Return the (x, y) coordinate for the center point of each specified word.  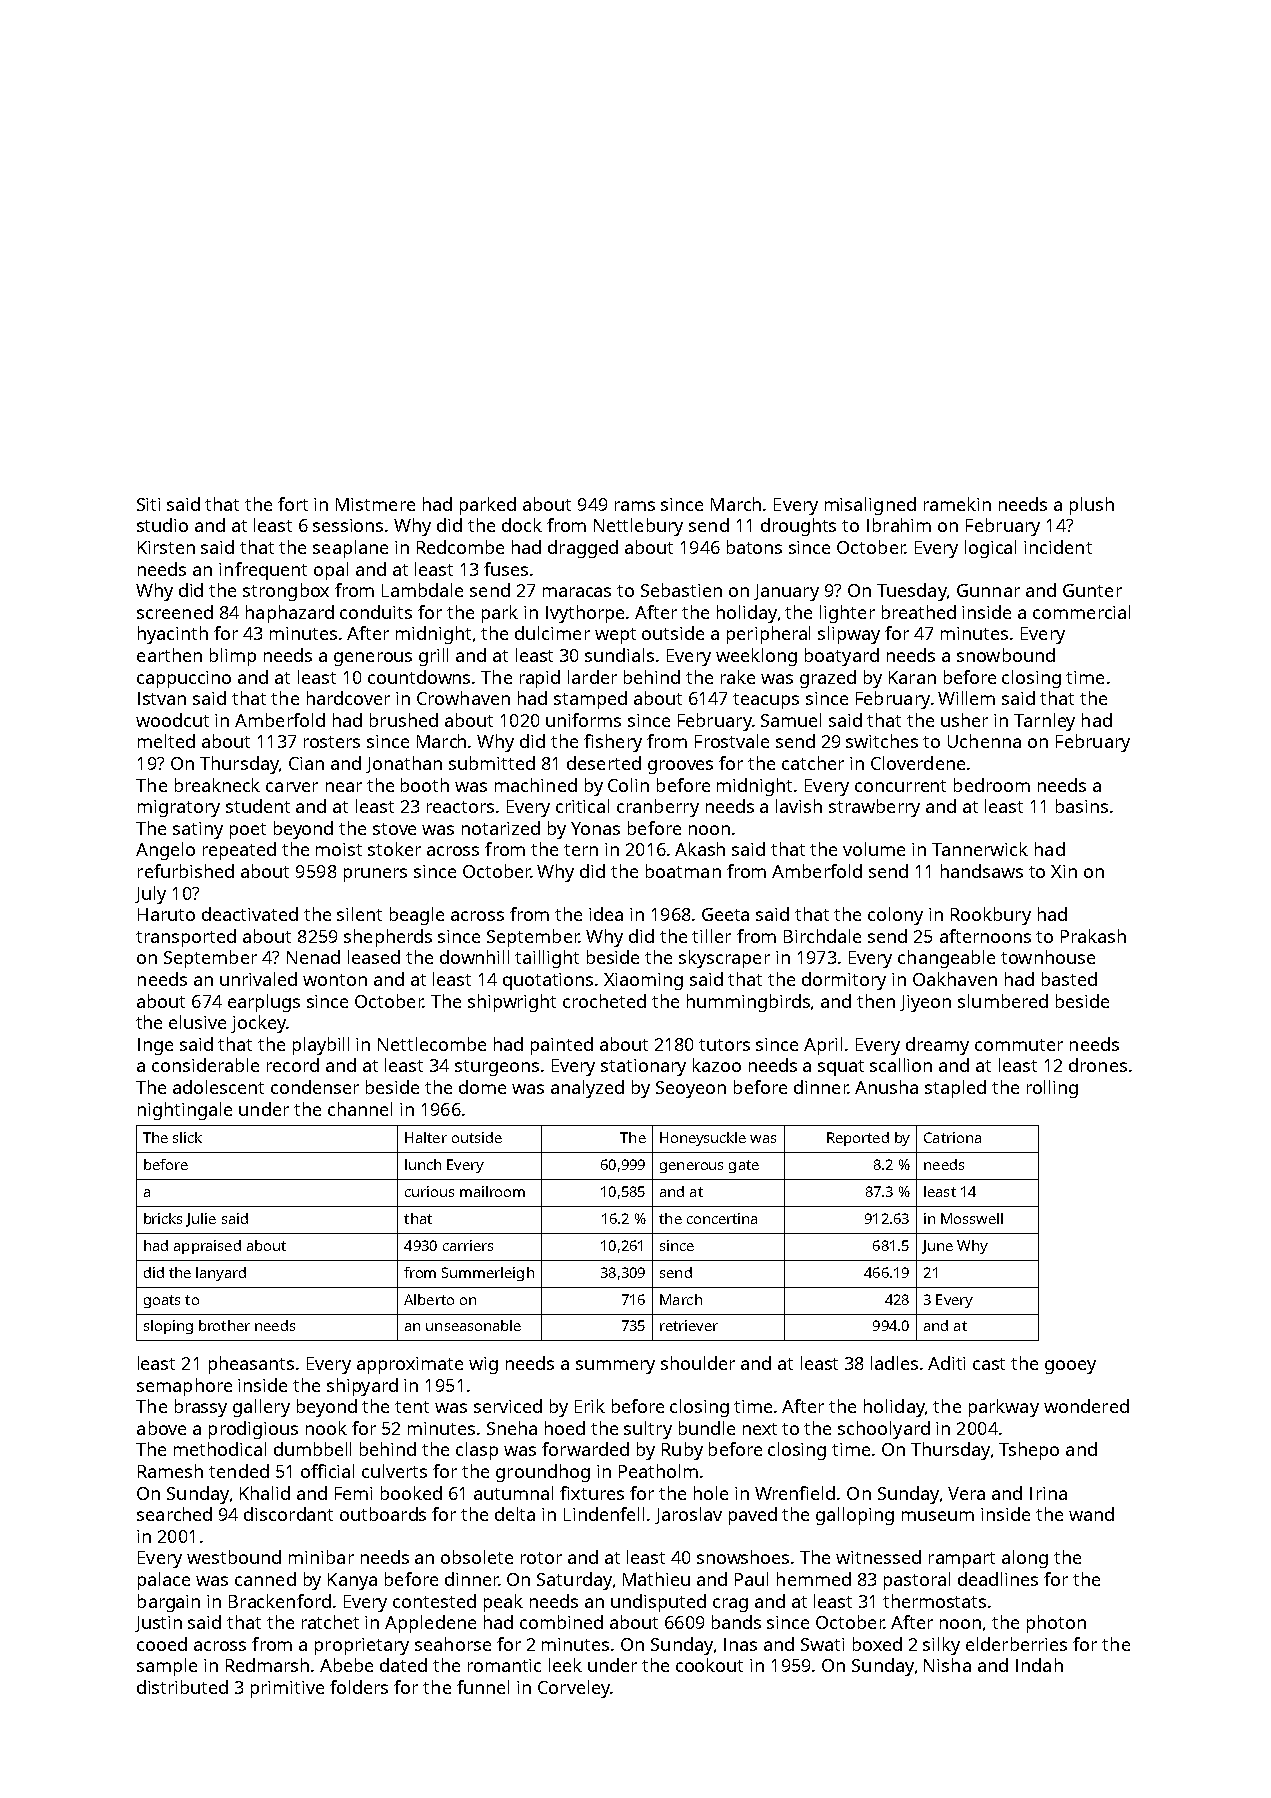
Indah (1039, 1665)
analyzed (587, 1089)
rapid (540, 679)
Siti (148, 504)
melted (166, 741)
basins (1082, 806)
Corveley (574, 1689)
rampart (962, 1560)
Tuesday (912, 592)
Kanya (352, 1581)
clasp (477, 1451)
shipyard (362, 1387)
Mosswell (972, 1218)
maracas (577, 592)
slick (187, 1137)
